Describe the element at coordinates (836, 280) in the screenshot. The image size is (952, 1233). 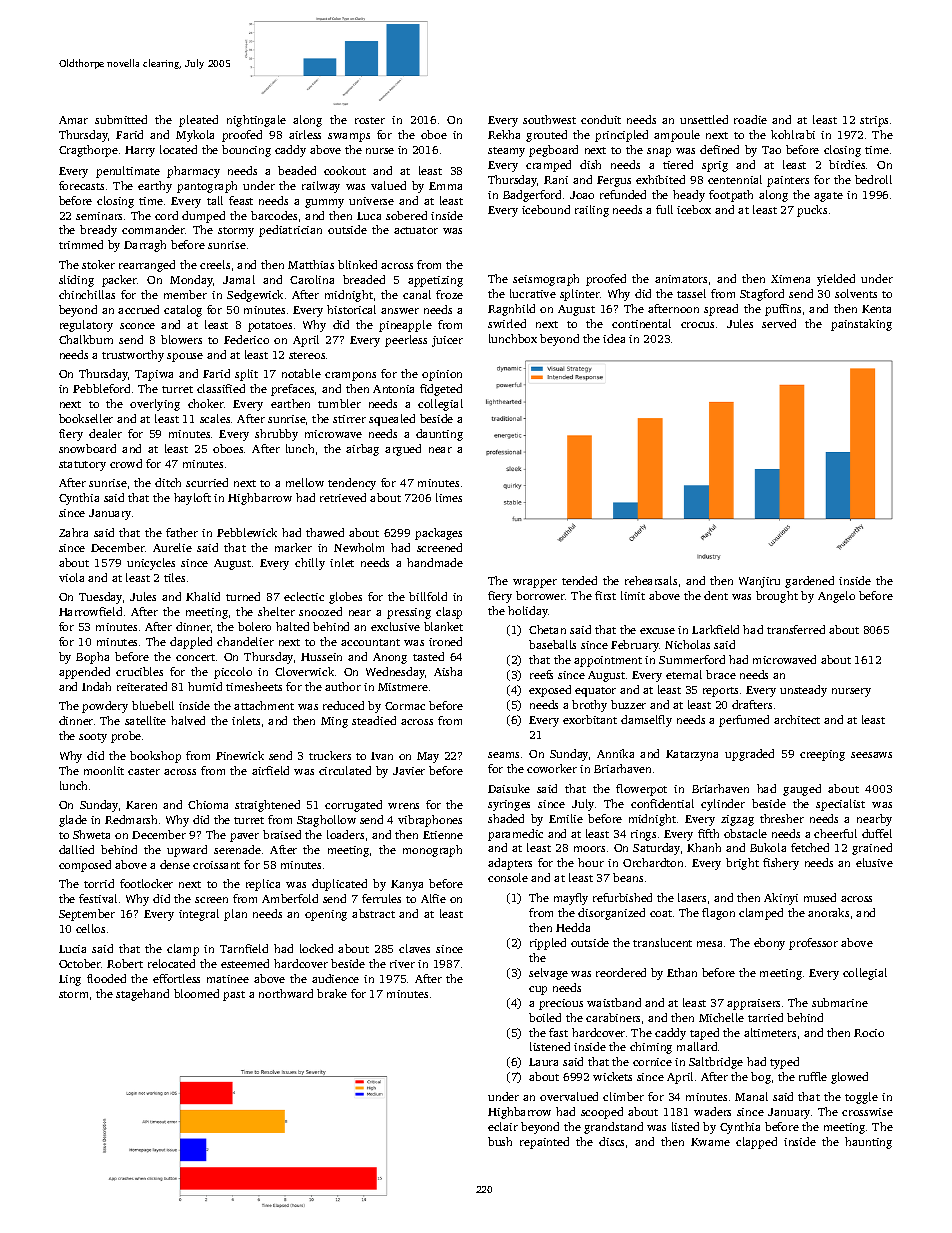
I see `yielded` at that location.
